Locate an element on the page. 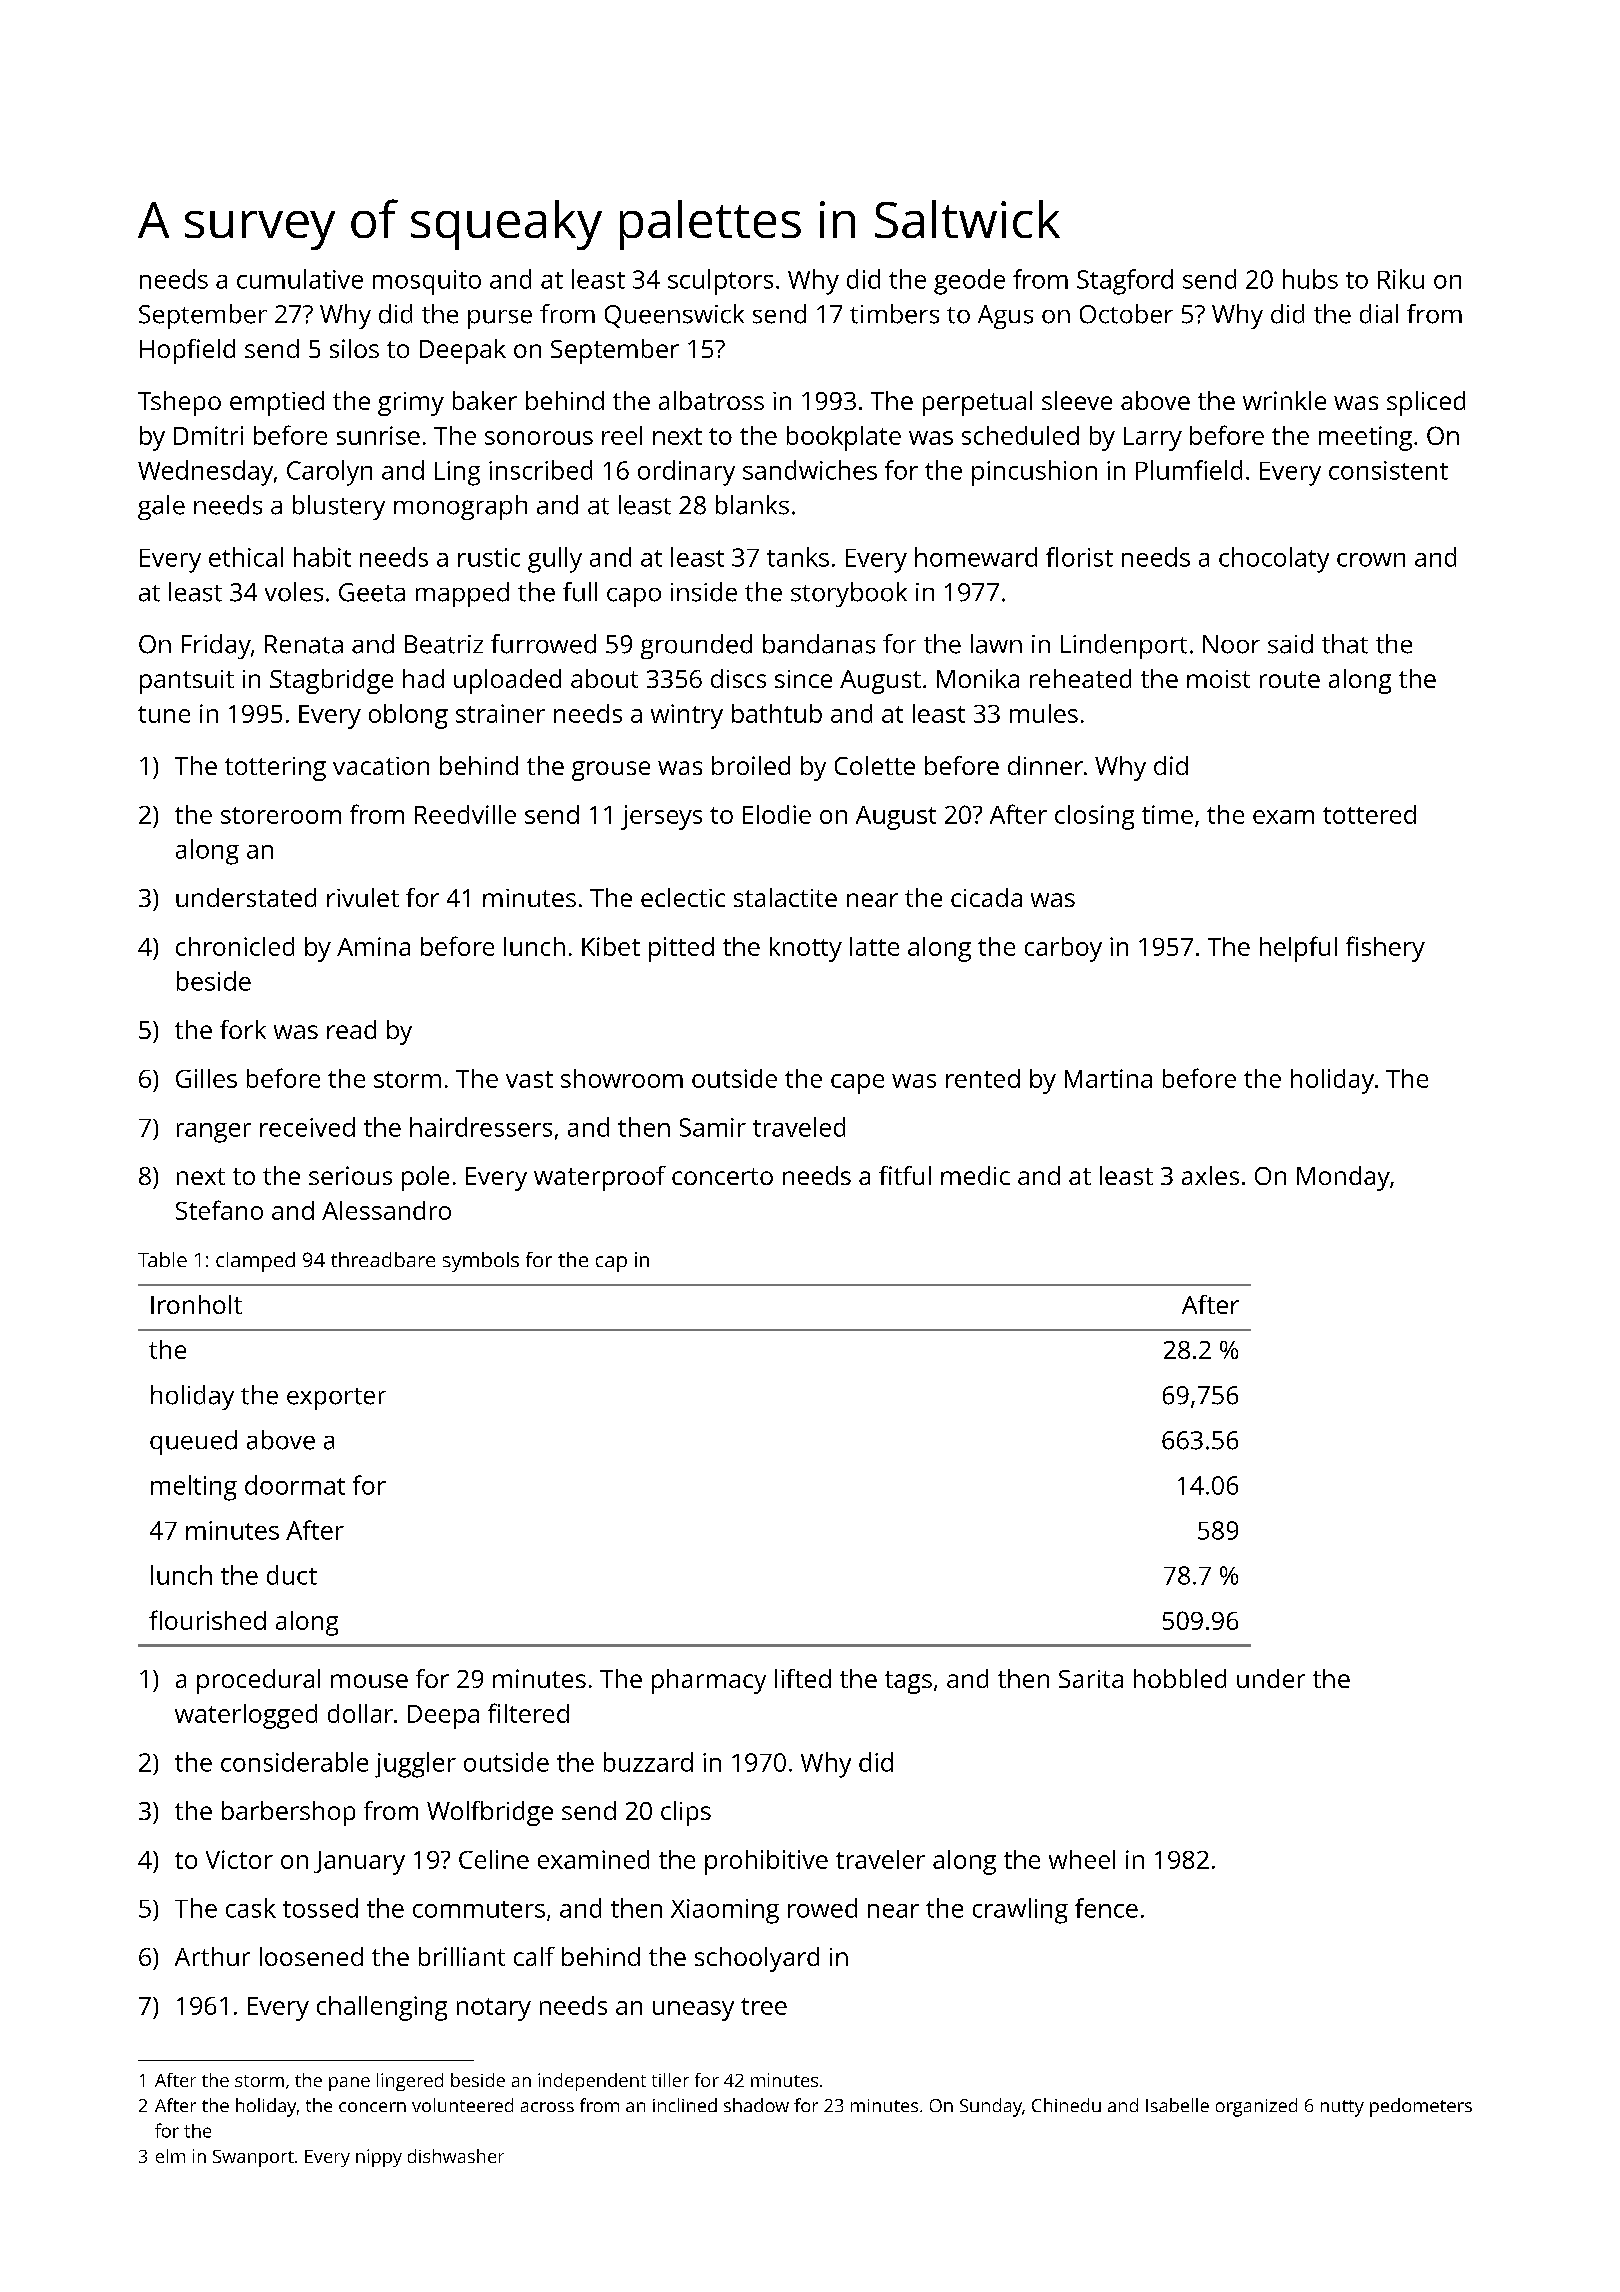 The image size is (1620, 2292). Riku is located at coordinates (1401, 279).
